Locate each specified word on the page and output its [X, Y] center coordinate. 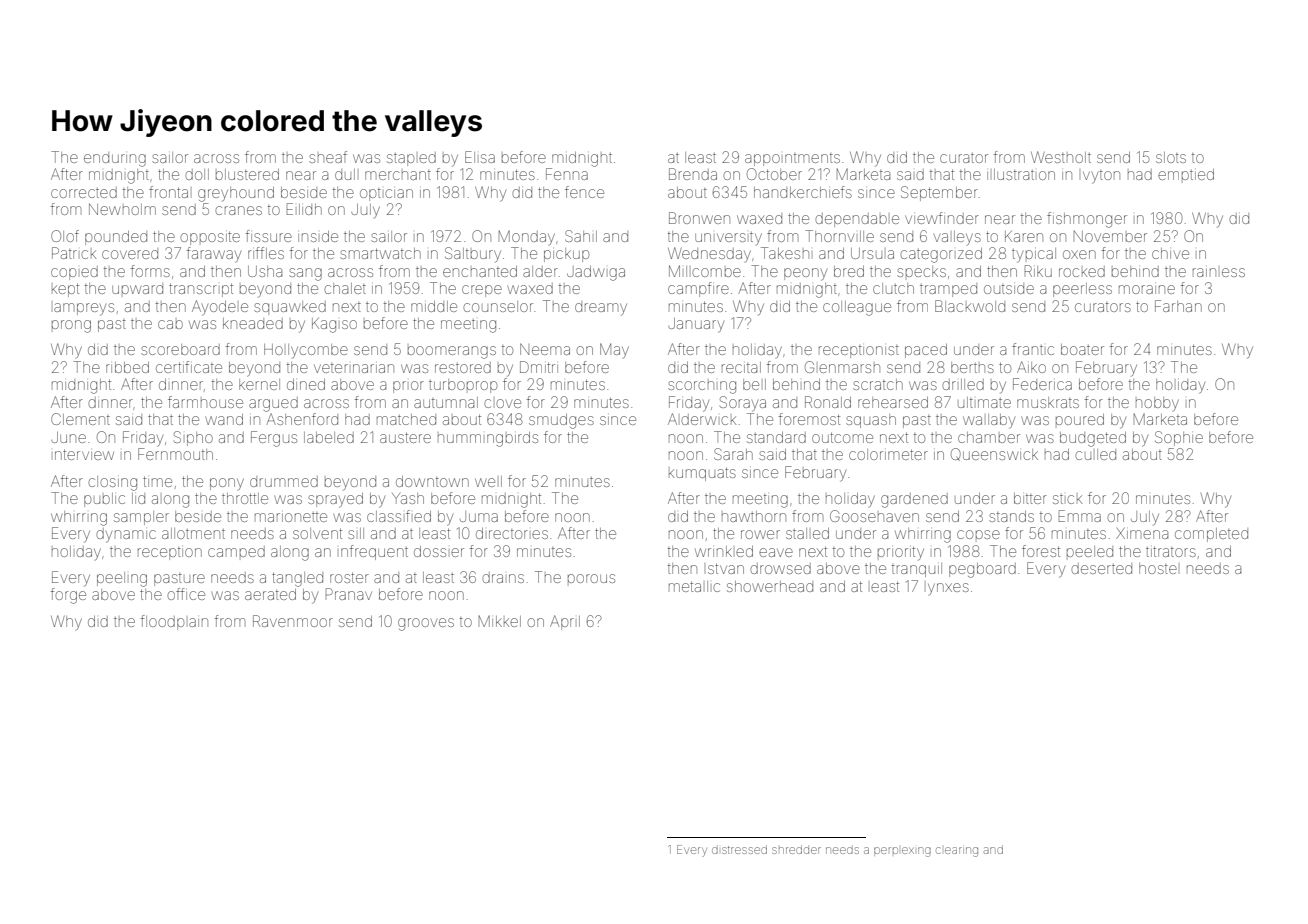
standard [776, 437]
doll [197, 174]
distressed [739, 849]
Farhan [1178, 306]
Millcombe [705, 271]
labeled [329, 437]
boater [1082, 349]
